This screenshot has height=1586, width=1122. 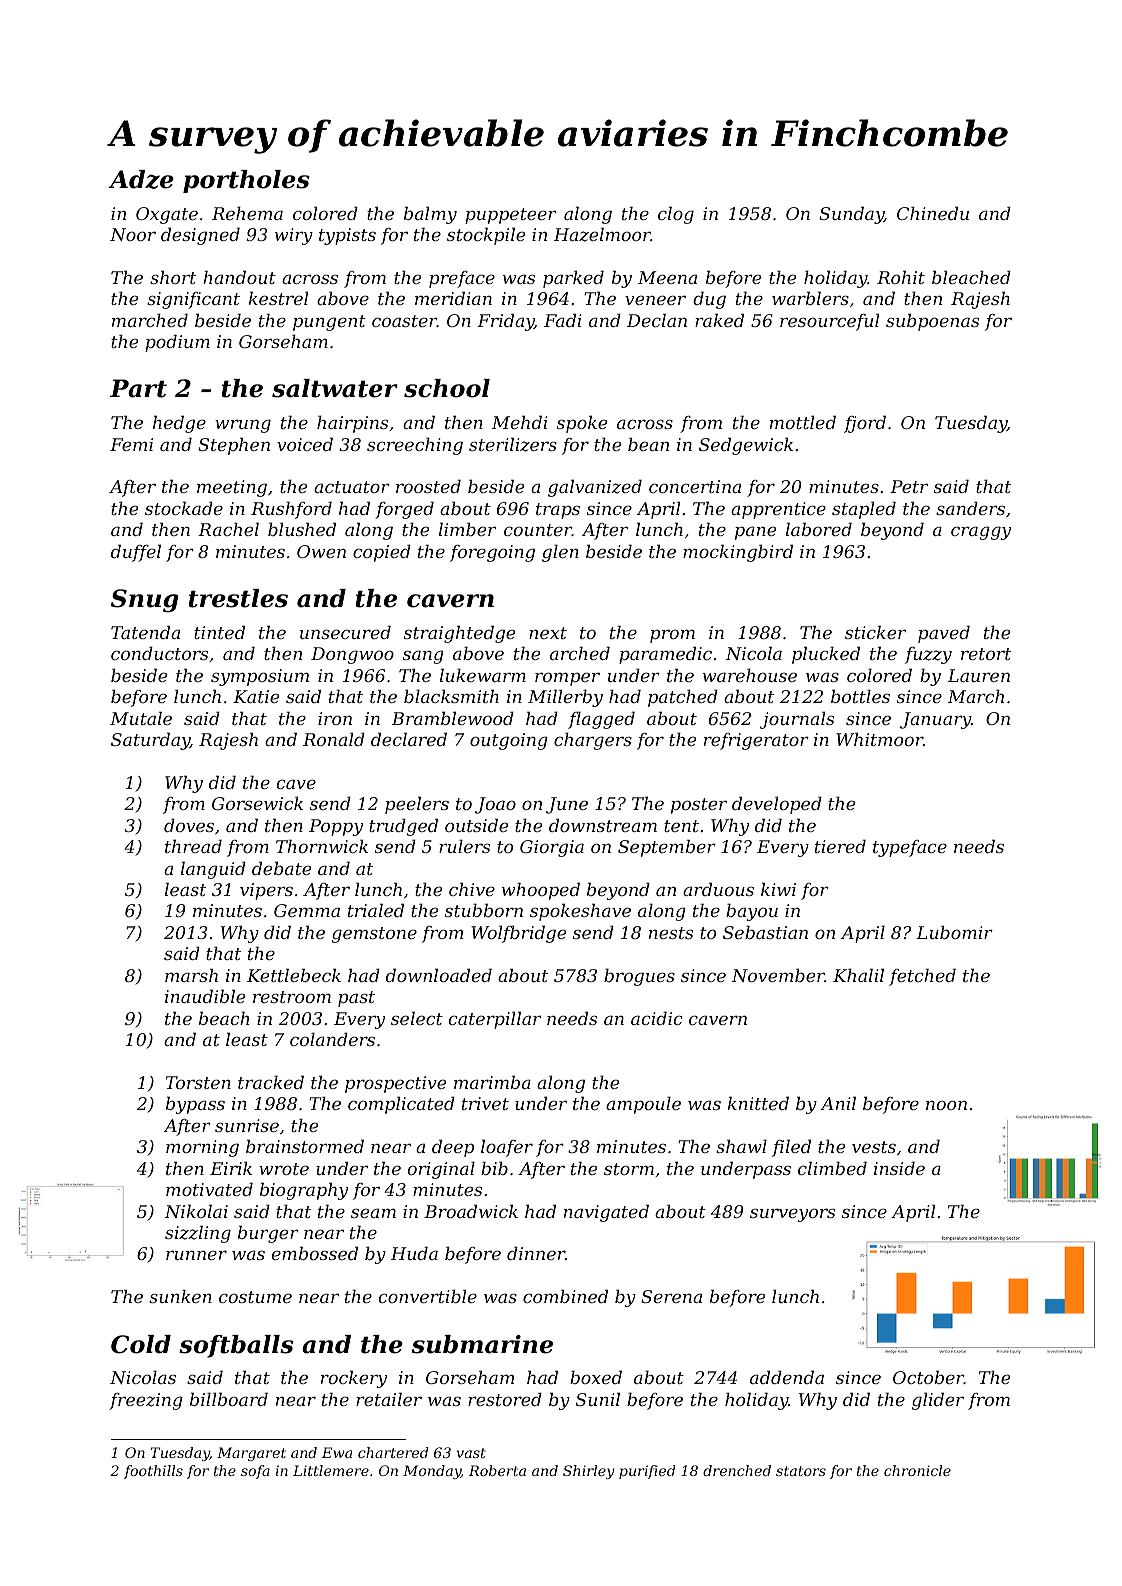 I want to click on Roberta, so click(x=497, y=1470).
